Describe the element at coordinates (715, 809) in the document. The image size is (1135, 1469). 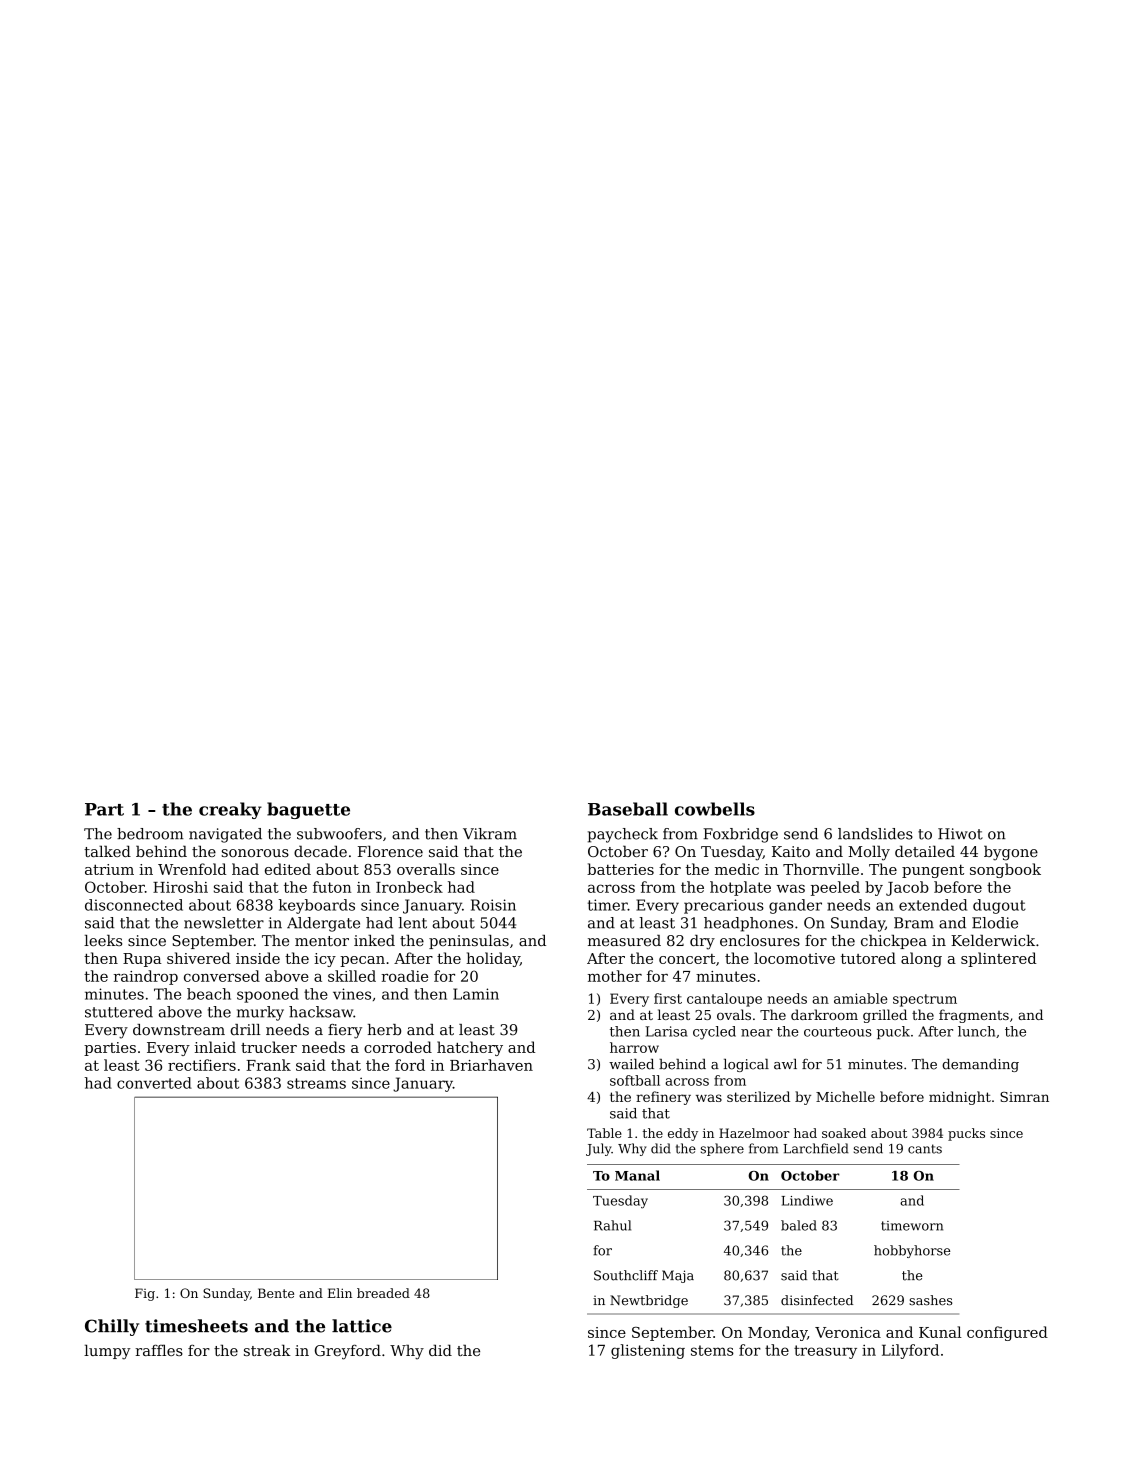
I see `cowbells` at that location.
